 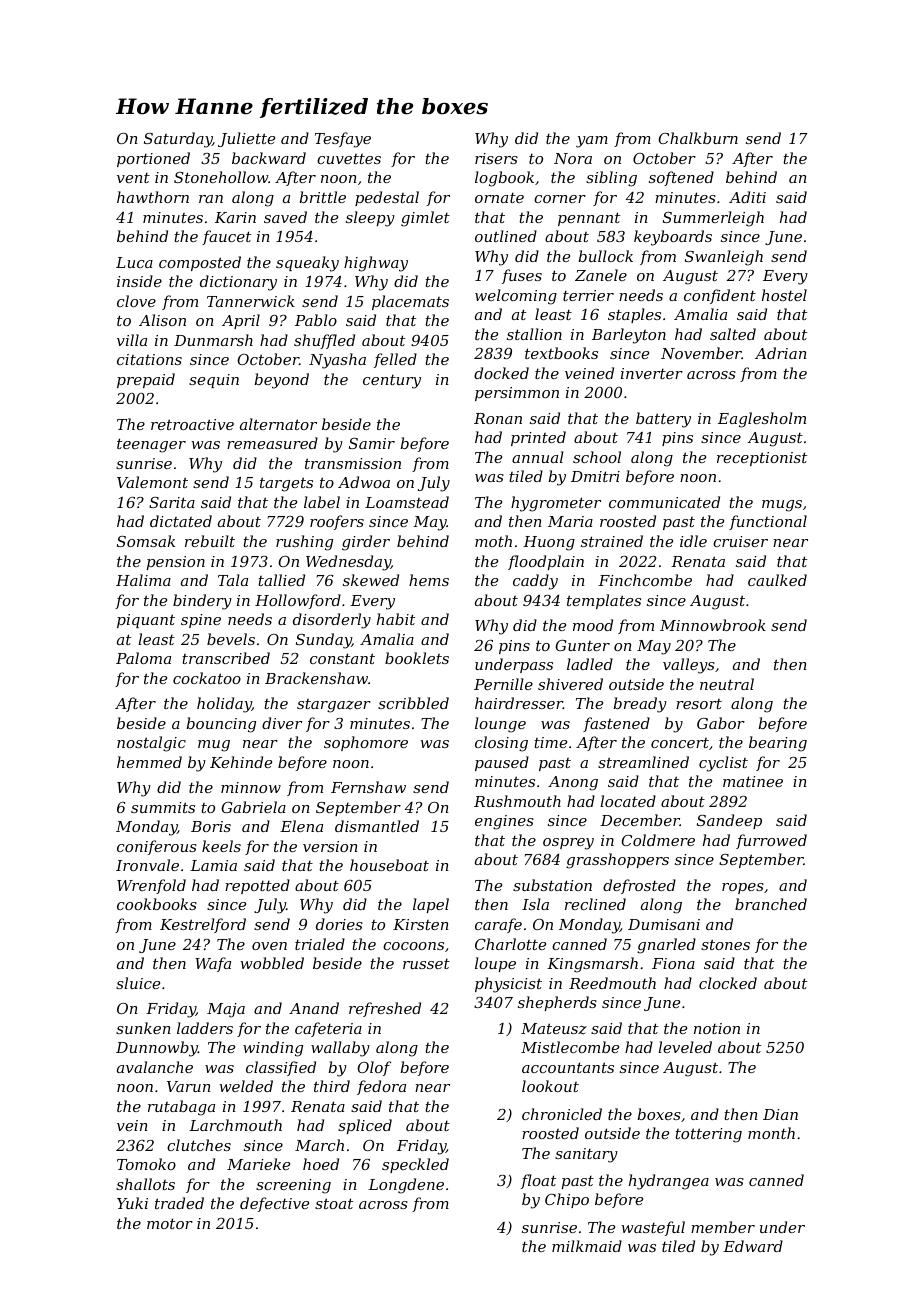 What do you see at coordinates (274, 1204) in the screenshot?
I see `defective` at bounding box center [274, 1204].
